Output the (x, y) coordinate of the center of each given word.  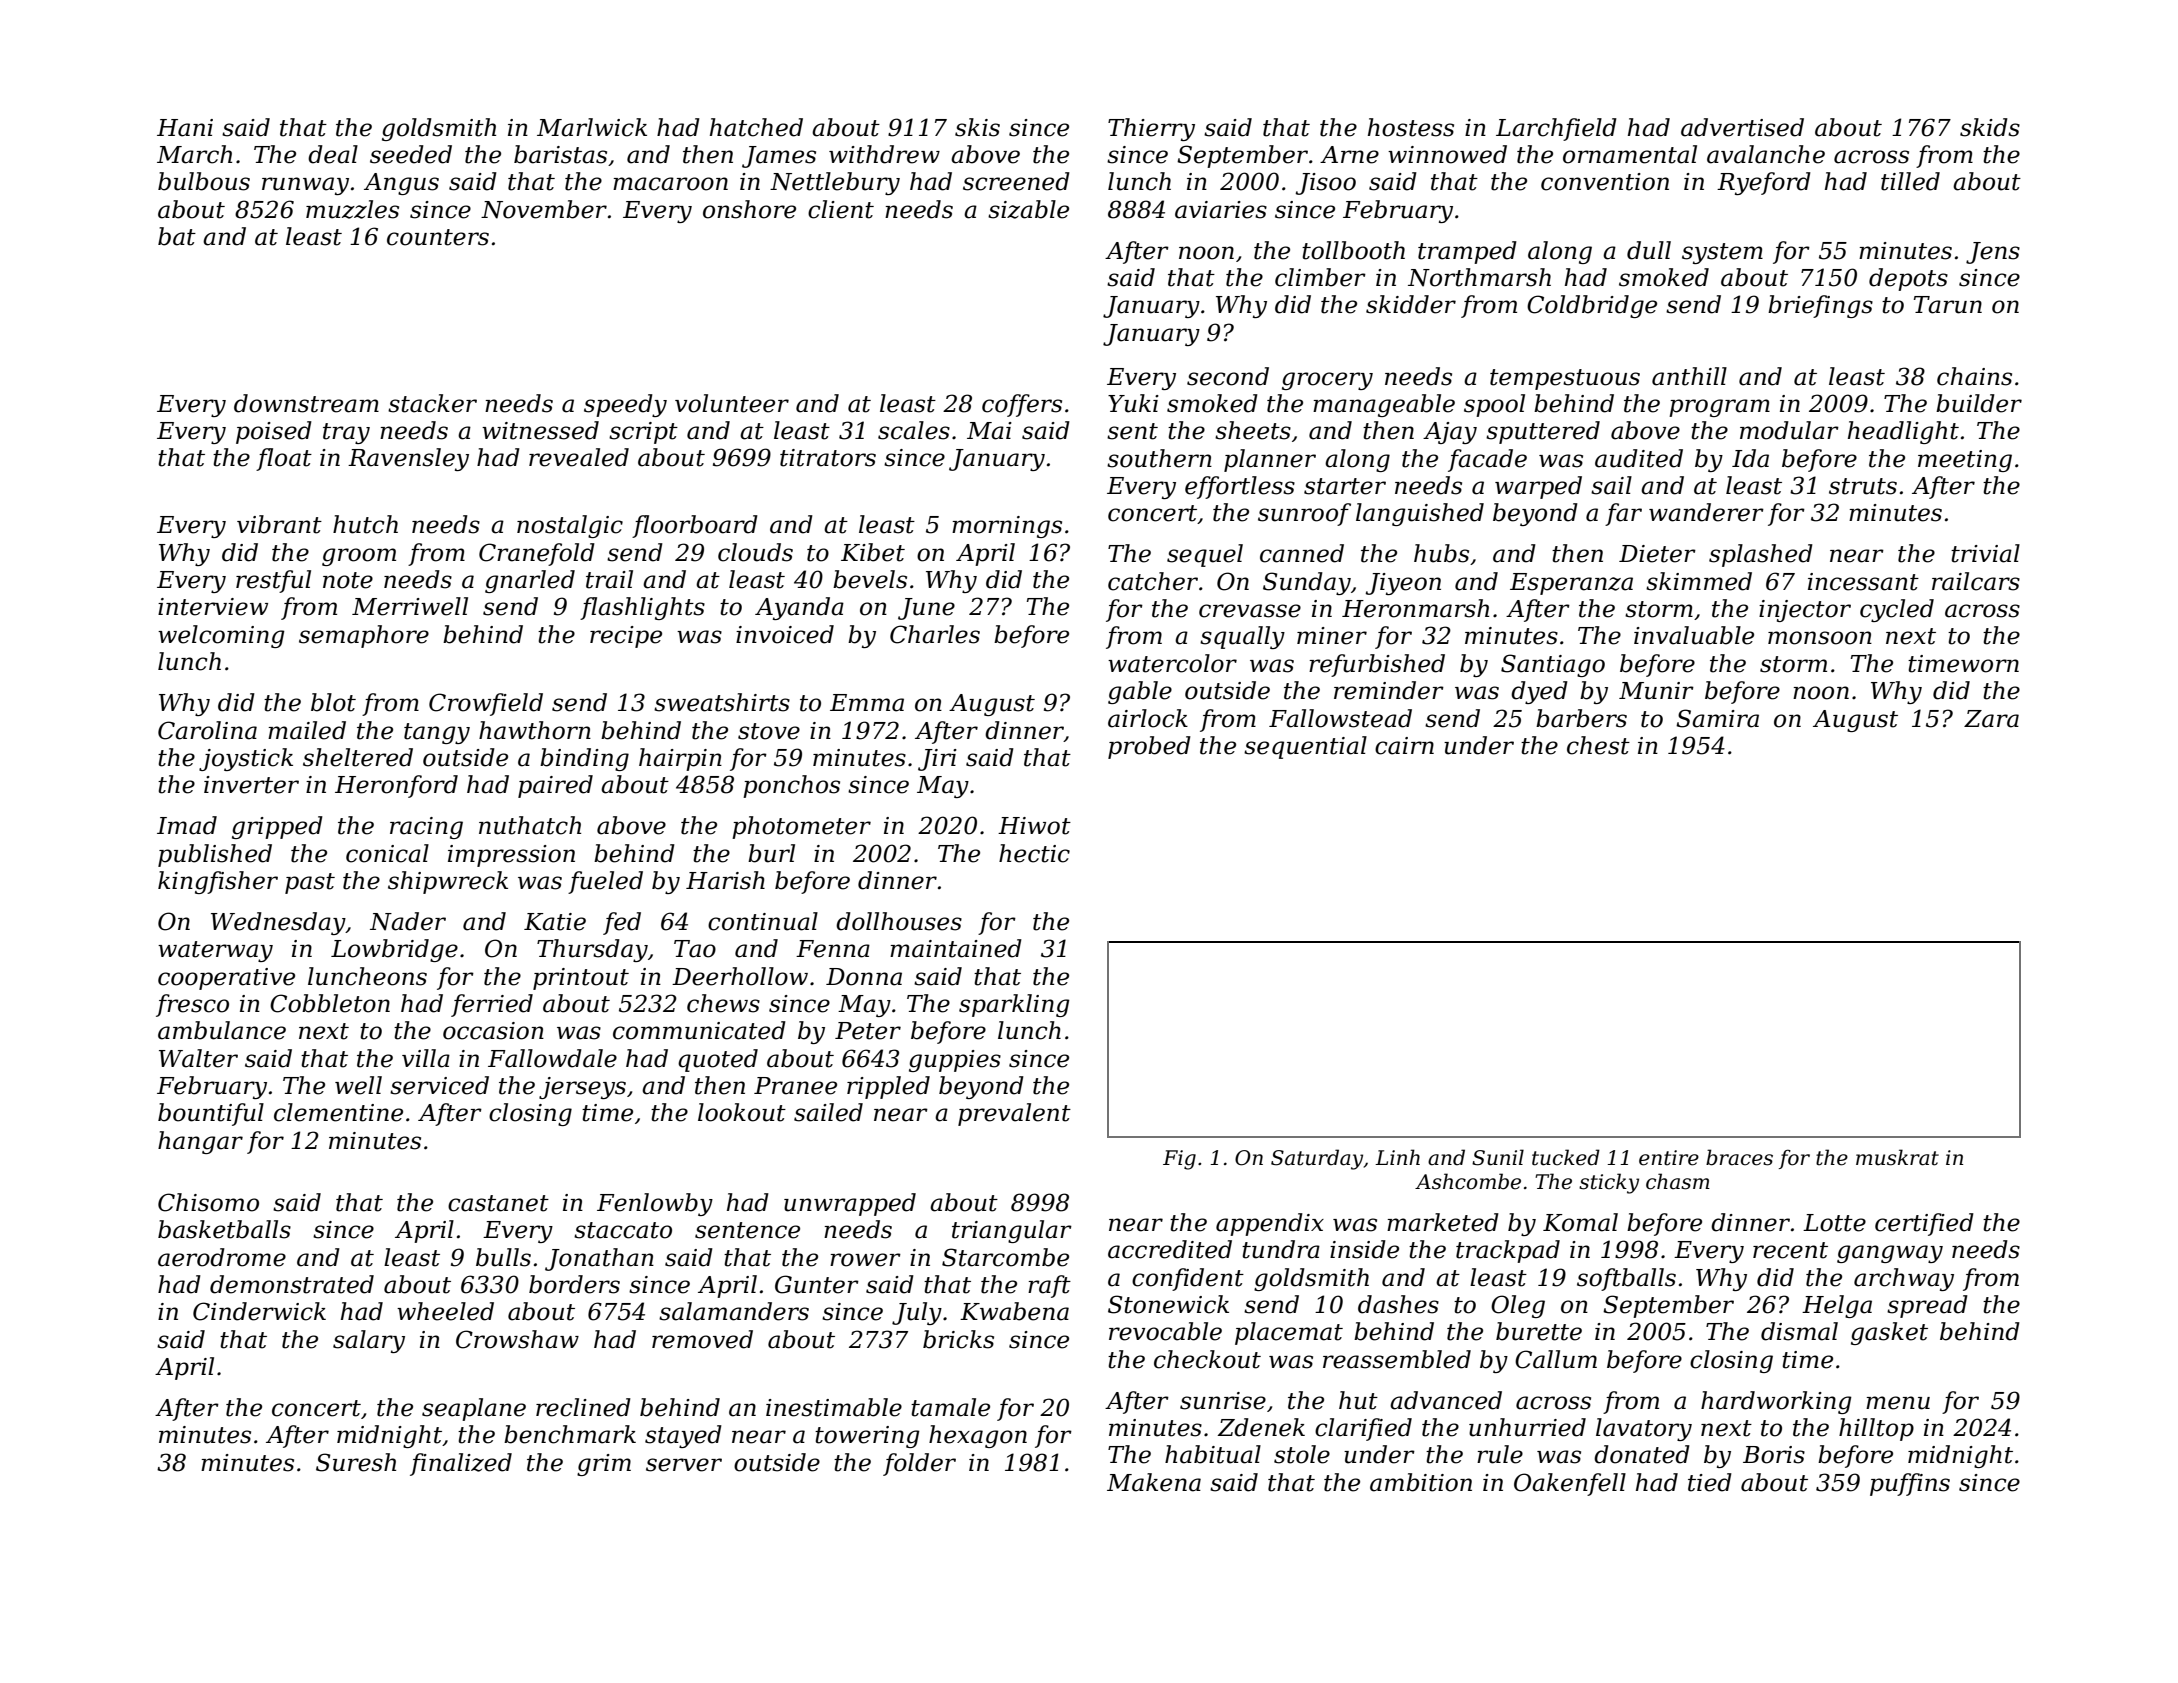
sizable (1028, 209)
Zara (1991, 719)
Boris (1774, 1455)
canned (1302, 553)
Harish (725, 880)
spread (1927, 1306)
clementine (338, 1112)
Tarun (1948, 305)
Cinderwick (259, 1311)
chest (1598, 745)
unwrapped (850, 1204)
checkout (1207, 1359)
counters (438, 237)
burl (771, 853)
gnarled (530, 581)
